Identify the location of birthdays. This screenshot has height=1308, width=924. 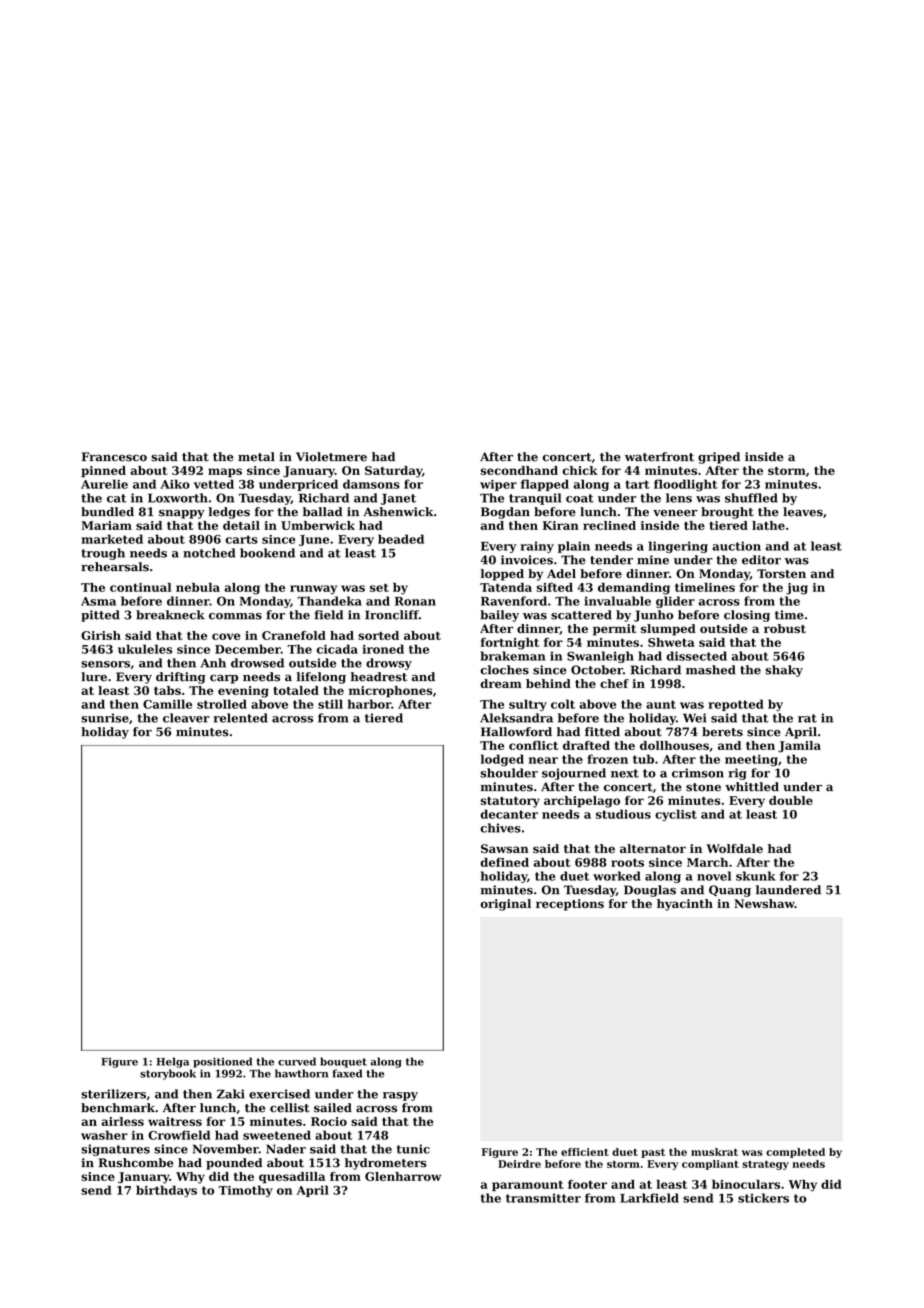
(166, 1191).
